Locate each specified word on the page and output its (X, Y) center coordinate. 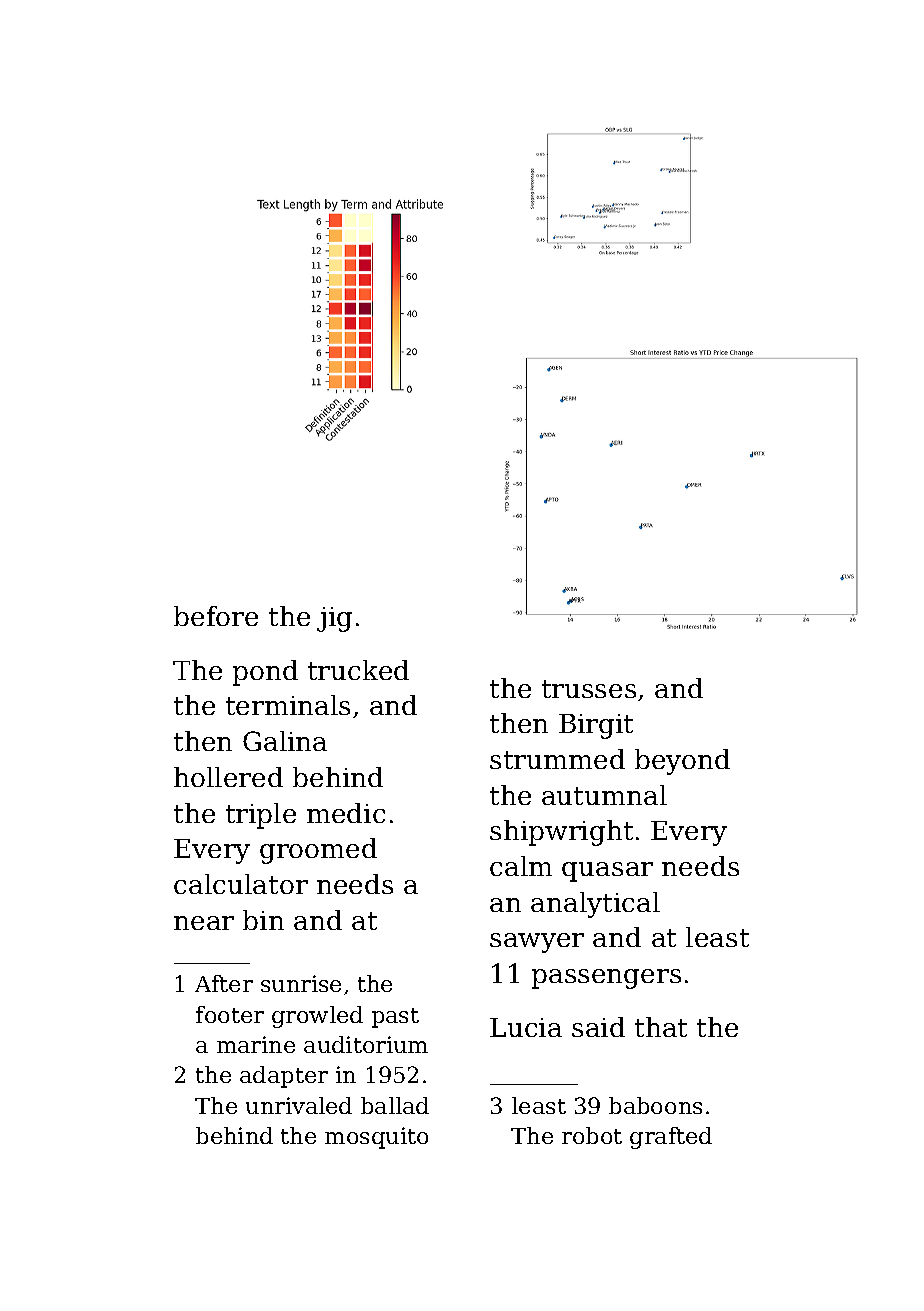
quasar (607, 872)
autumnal (604, 795)
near (204, 923)
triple (261, 816)
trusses (589, 689)
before (216, 616)
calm (521, 866)
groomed (318, 851)
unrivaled (299, 1105)
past (395, 1018)
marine (256, 1044)
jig (334, 619)
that (661, 1027)
